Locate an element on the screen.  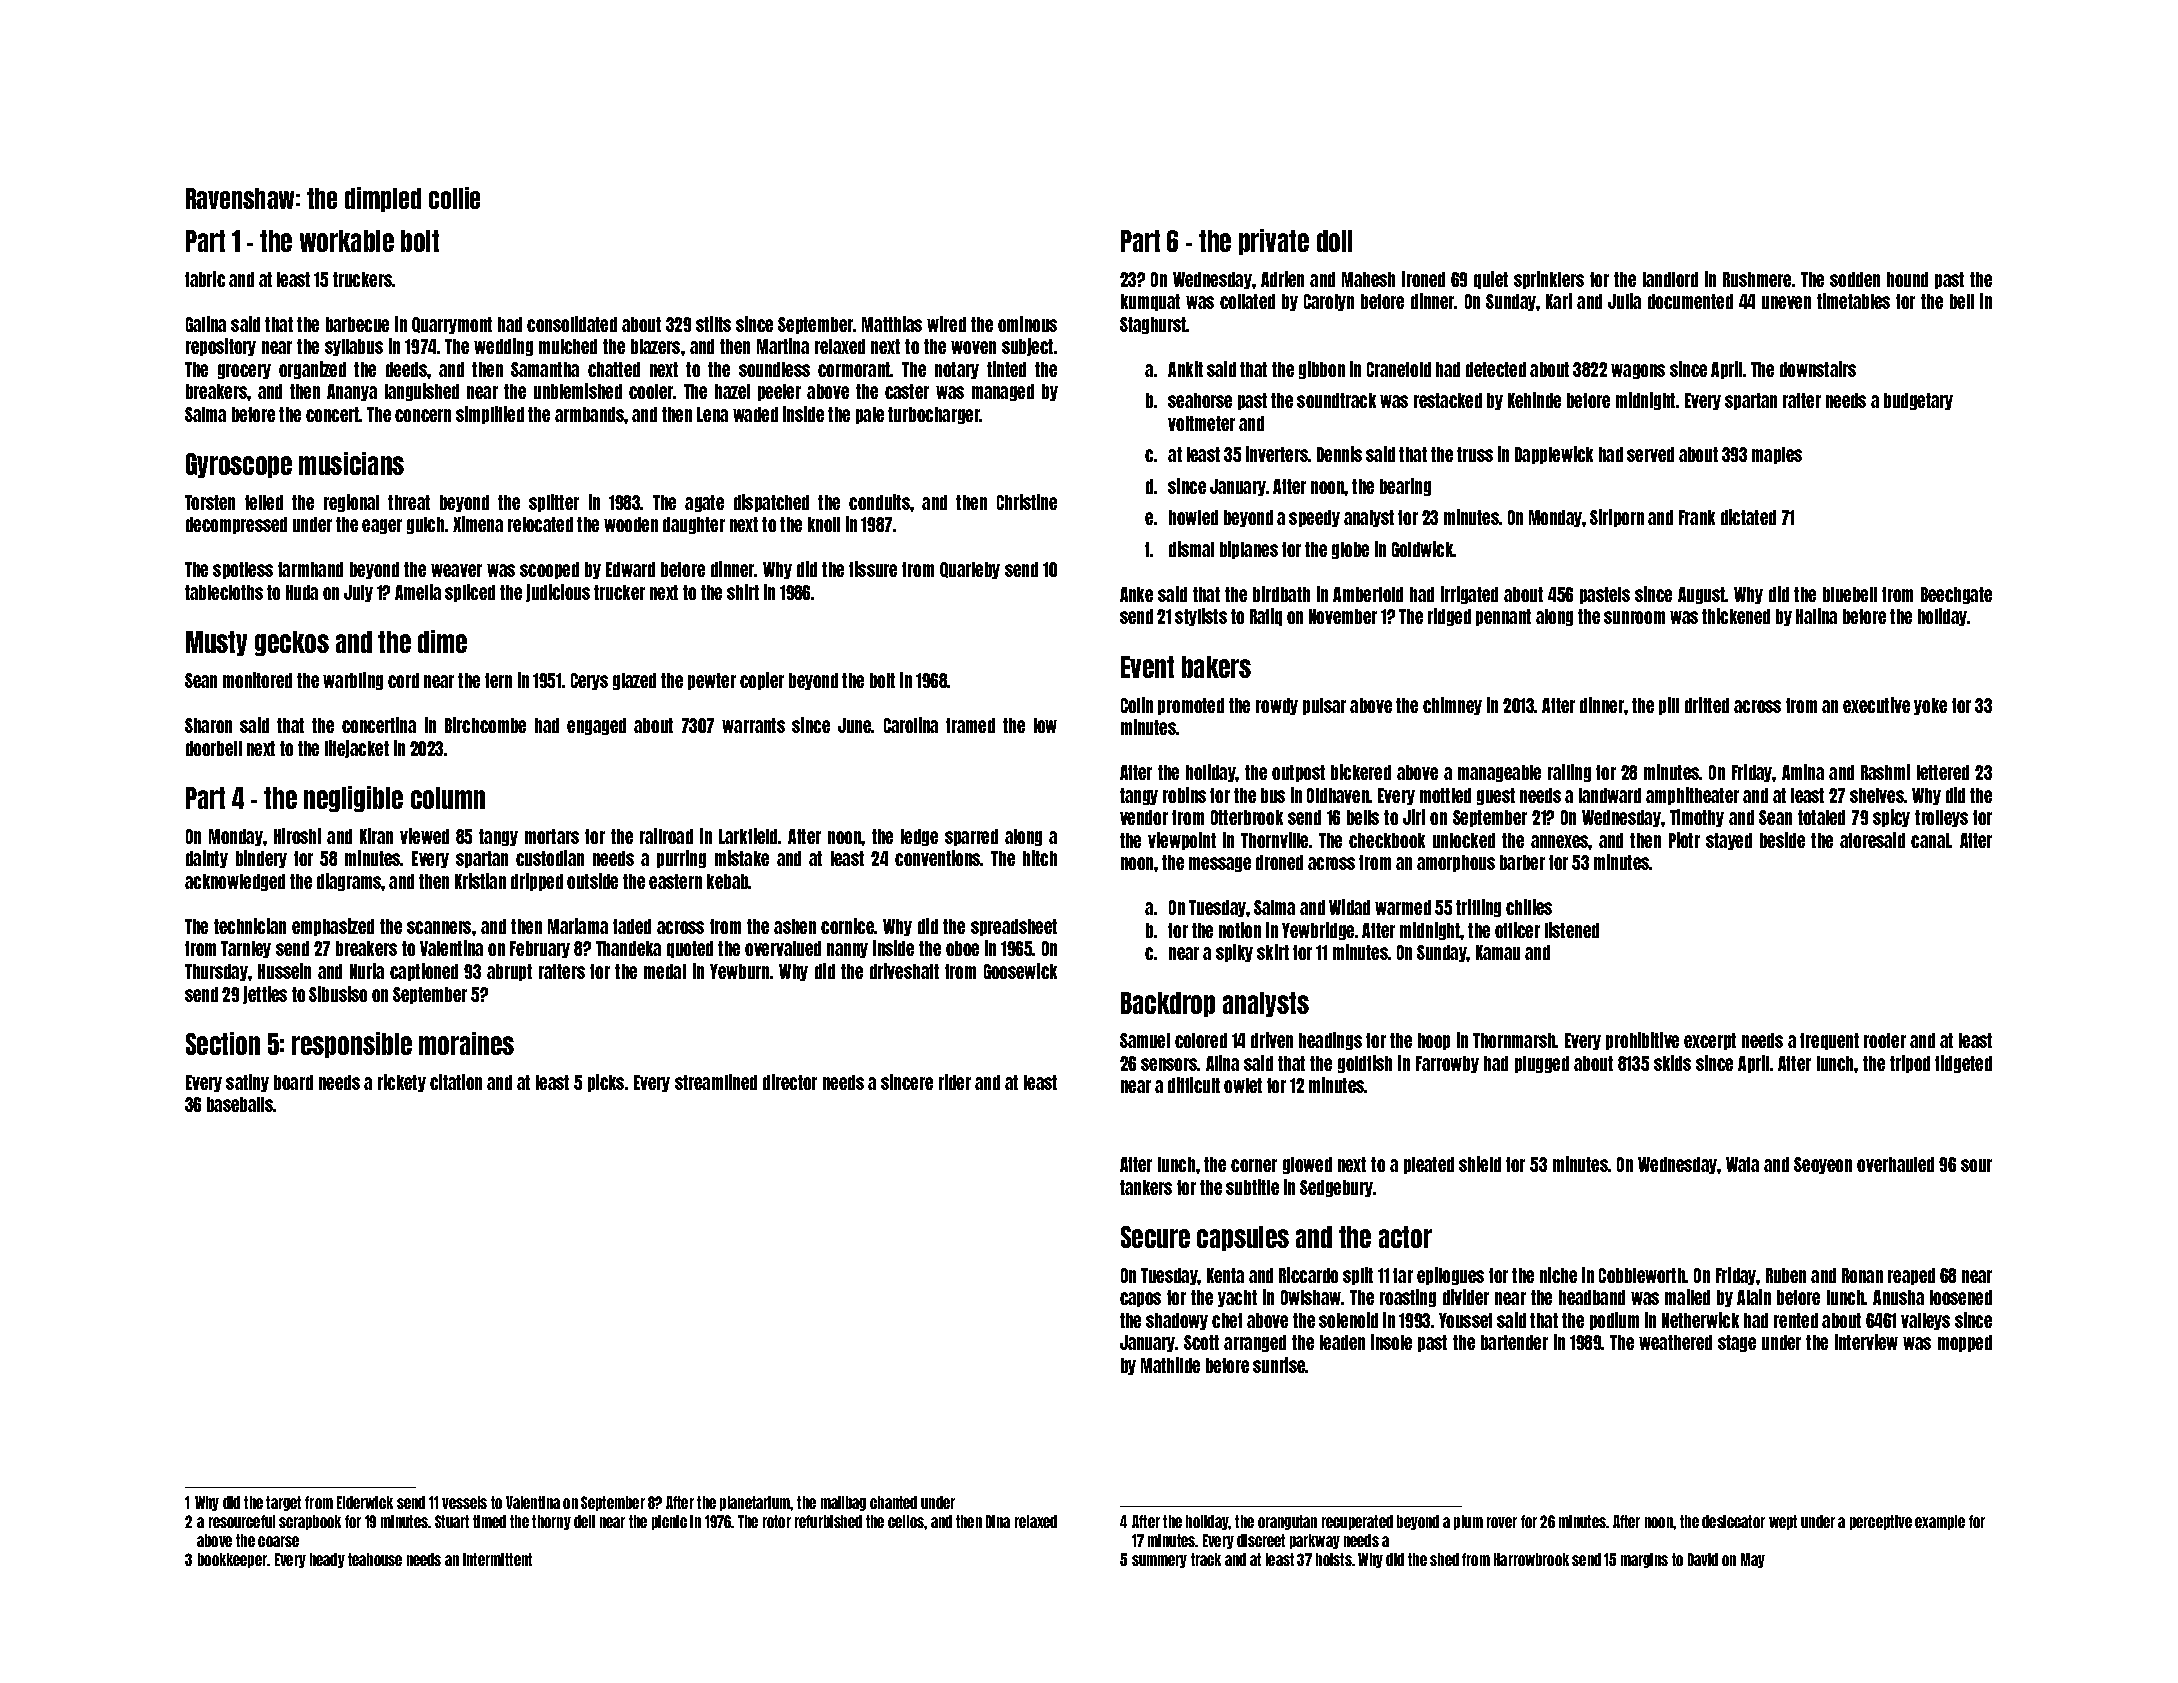
Kenta is located at coordinates (1225, 1275).
